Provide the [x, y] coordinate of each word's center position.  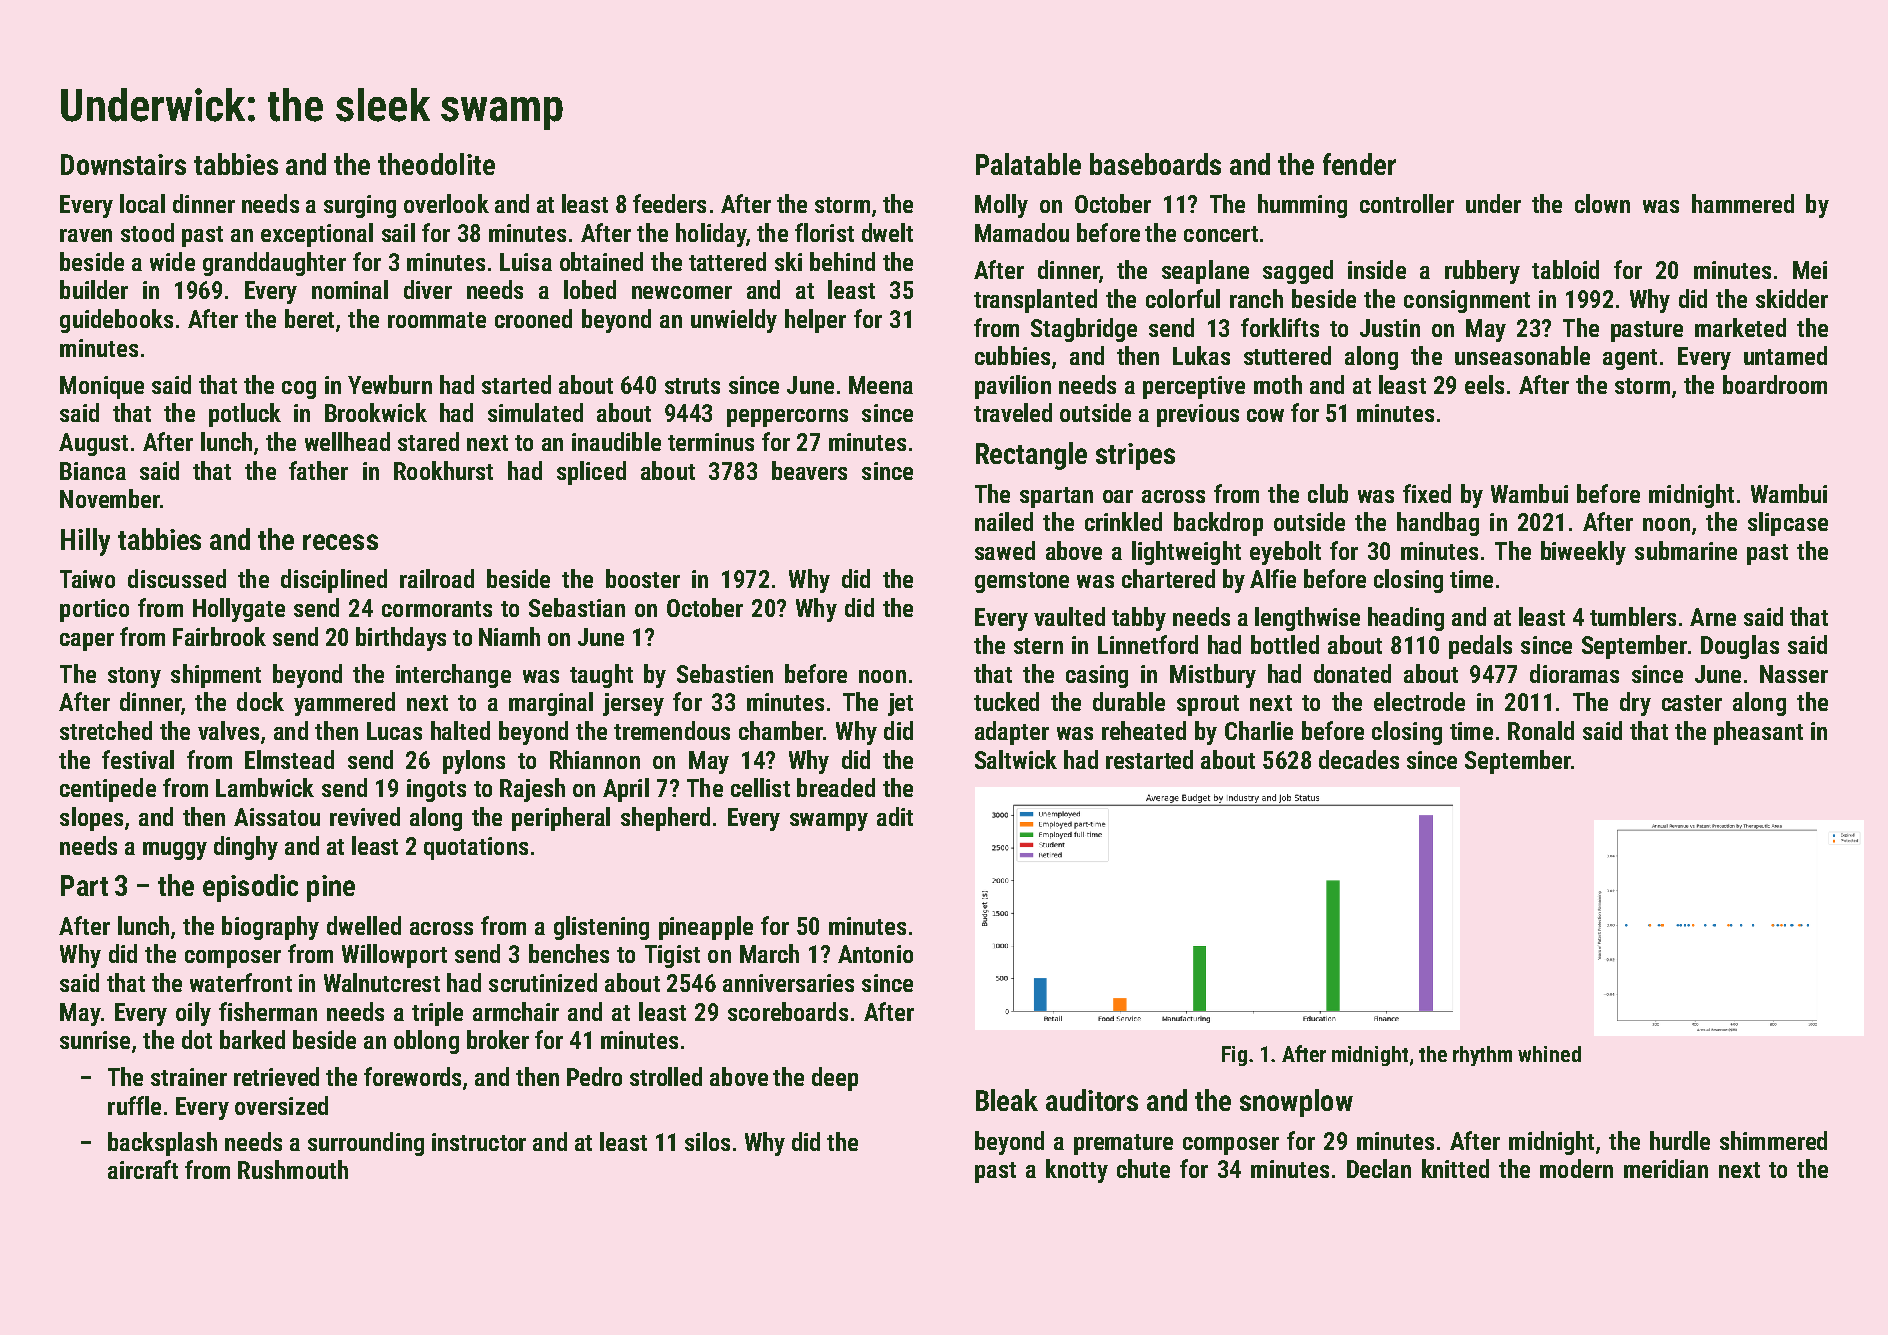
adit [895, 816]
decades [1359, 759]
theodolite [436, 164]
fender [1359, 164]
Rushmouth [293, 1169]
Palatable [1028, 164]
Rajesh [532, 790]
